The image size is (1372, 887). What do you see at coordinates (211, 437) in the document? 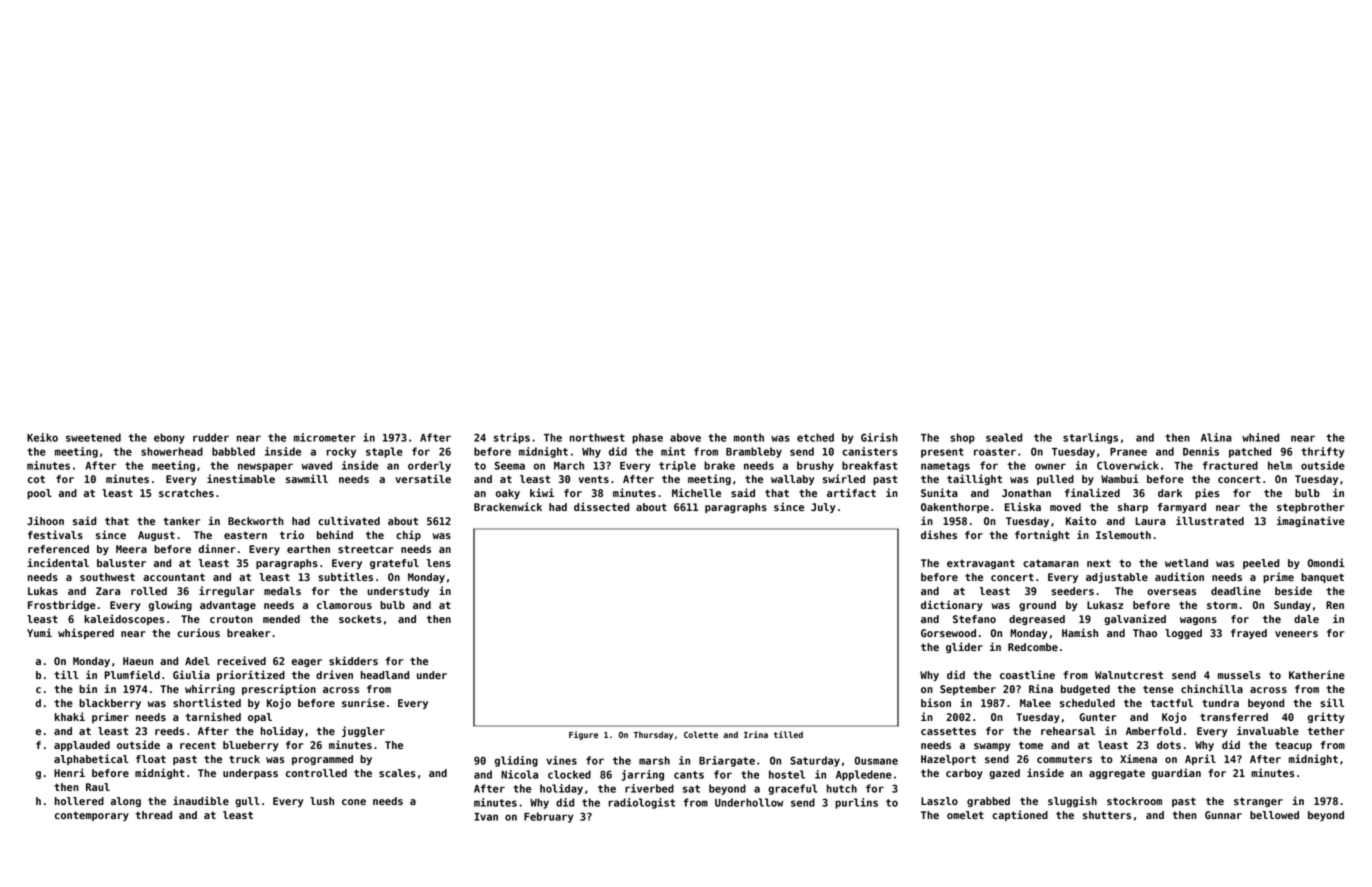
I see `rudder` at bounding box center [211, 437].
